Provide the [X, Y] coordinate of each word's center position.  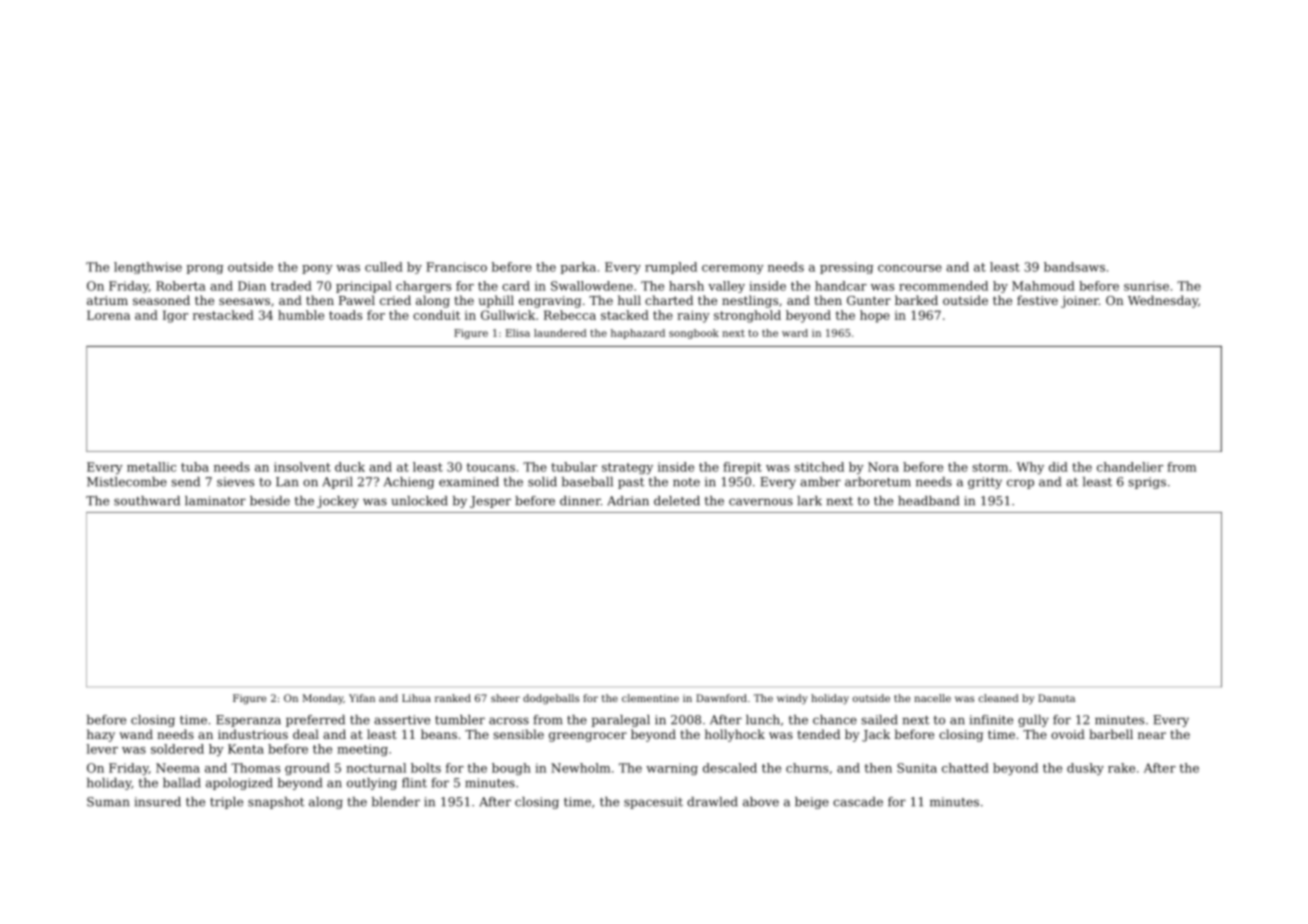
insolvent [302, 467]
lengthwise [148, 268]
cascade [858, 802]
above [761, 802]
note [686, 482]
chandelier [1130, 467]
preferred [315, 721]
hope [875, 316]
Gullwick [508, 315]
